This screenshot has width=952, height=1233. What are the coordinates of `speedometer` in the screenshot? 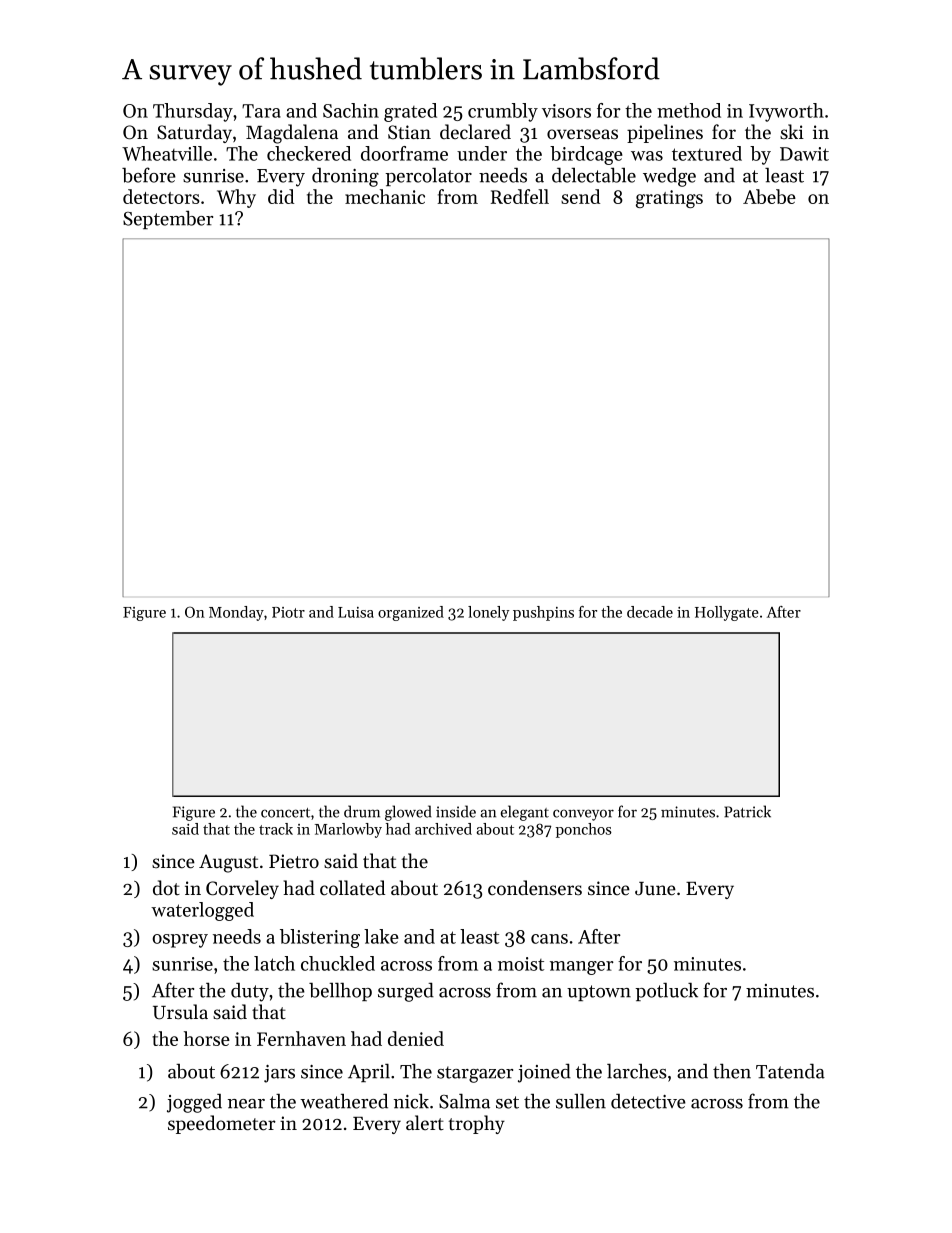 It's located at (222, 1124).
